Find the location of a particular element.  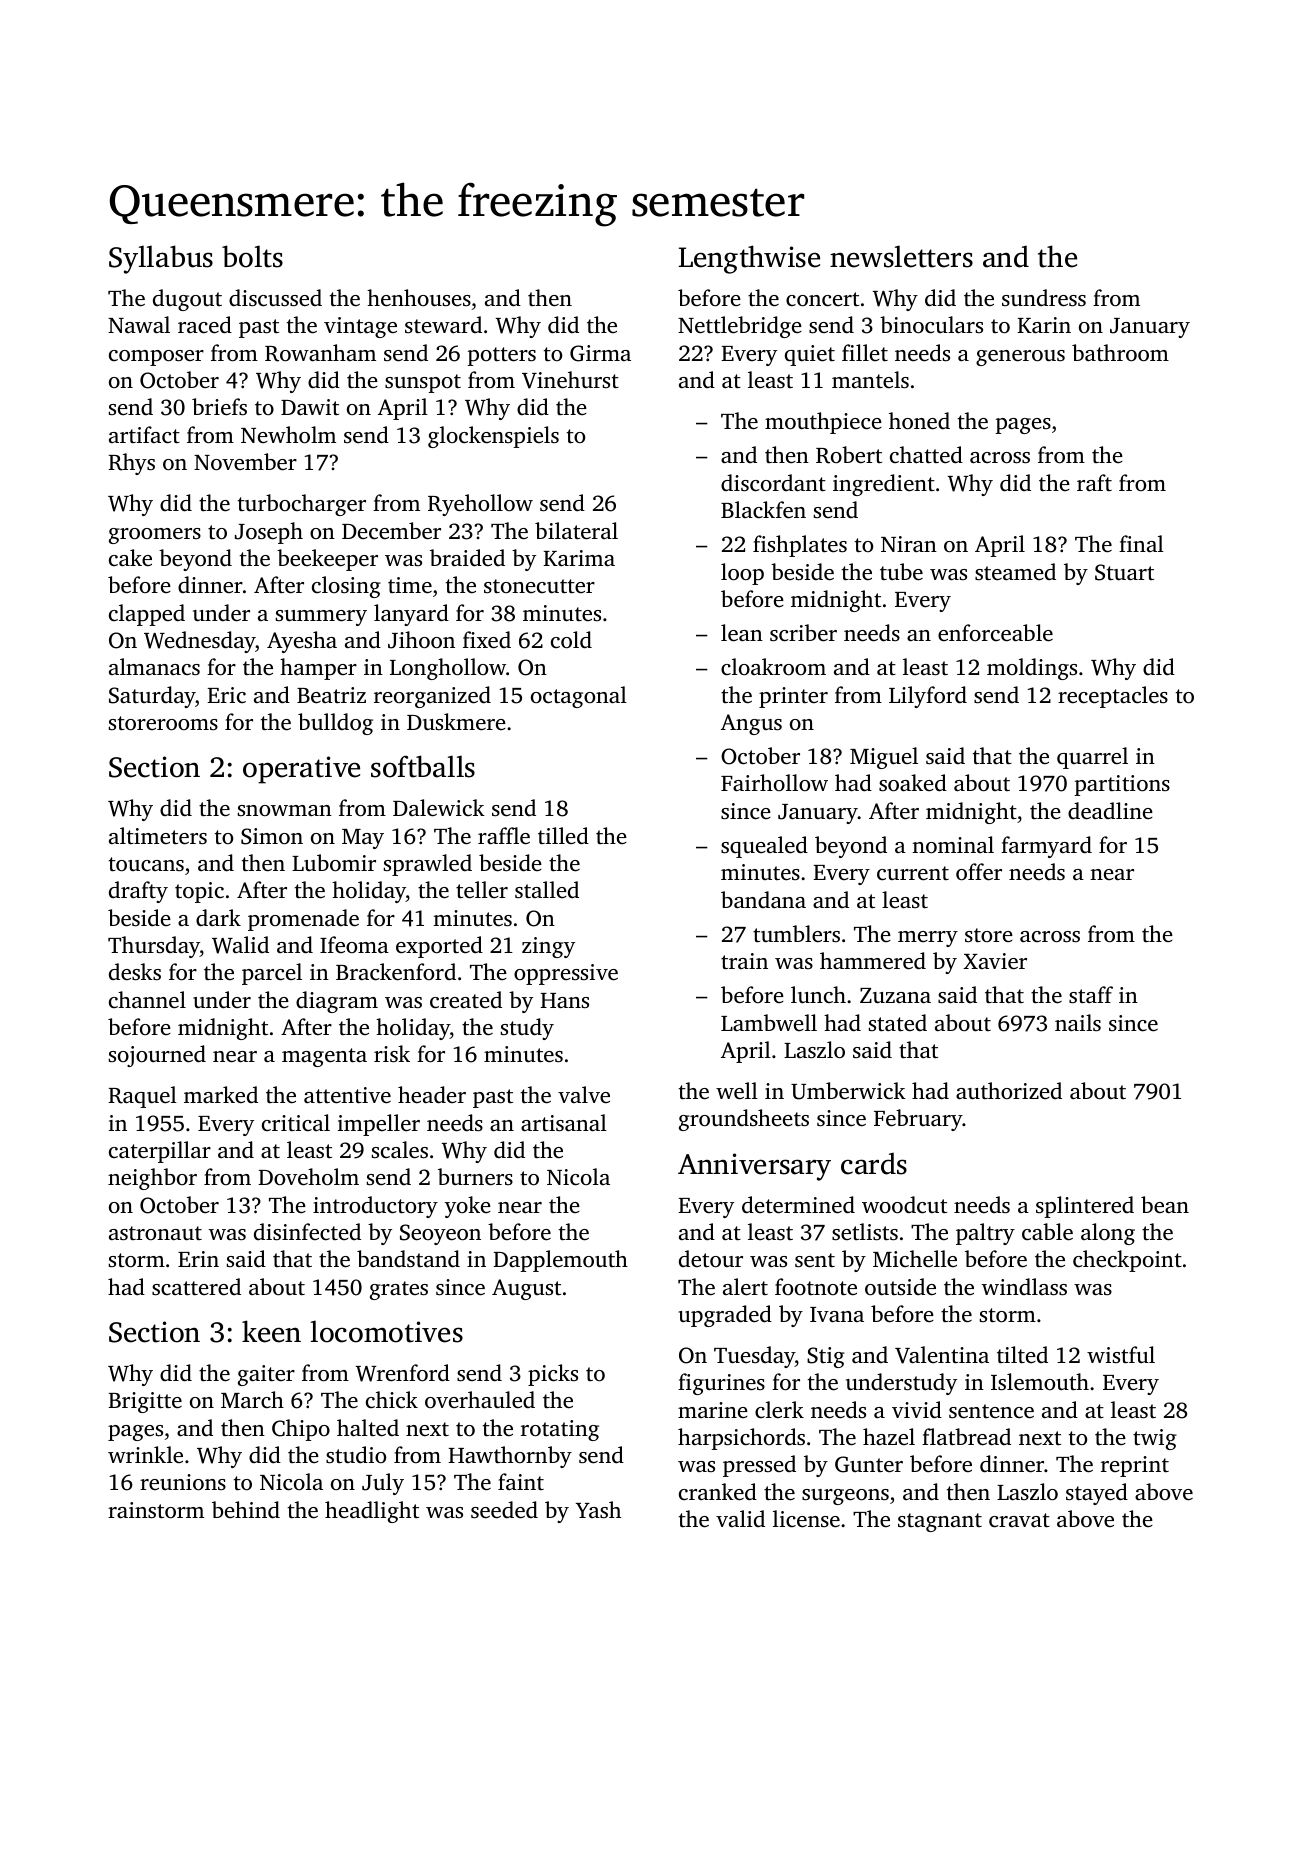

Syllabus is located at coordinates (161, 259).
